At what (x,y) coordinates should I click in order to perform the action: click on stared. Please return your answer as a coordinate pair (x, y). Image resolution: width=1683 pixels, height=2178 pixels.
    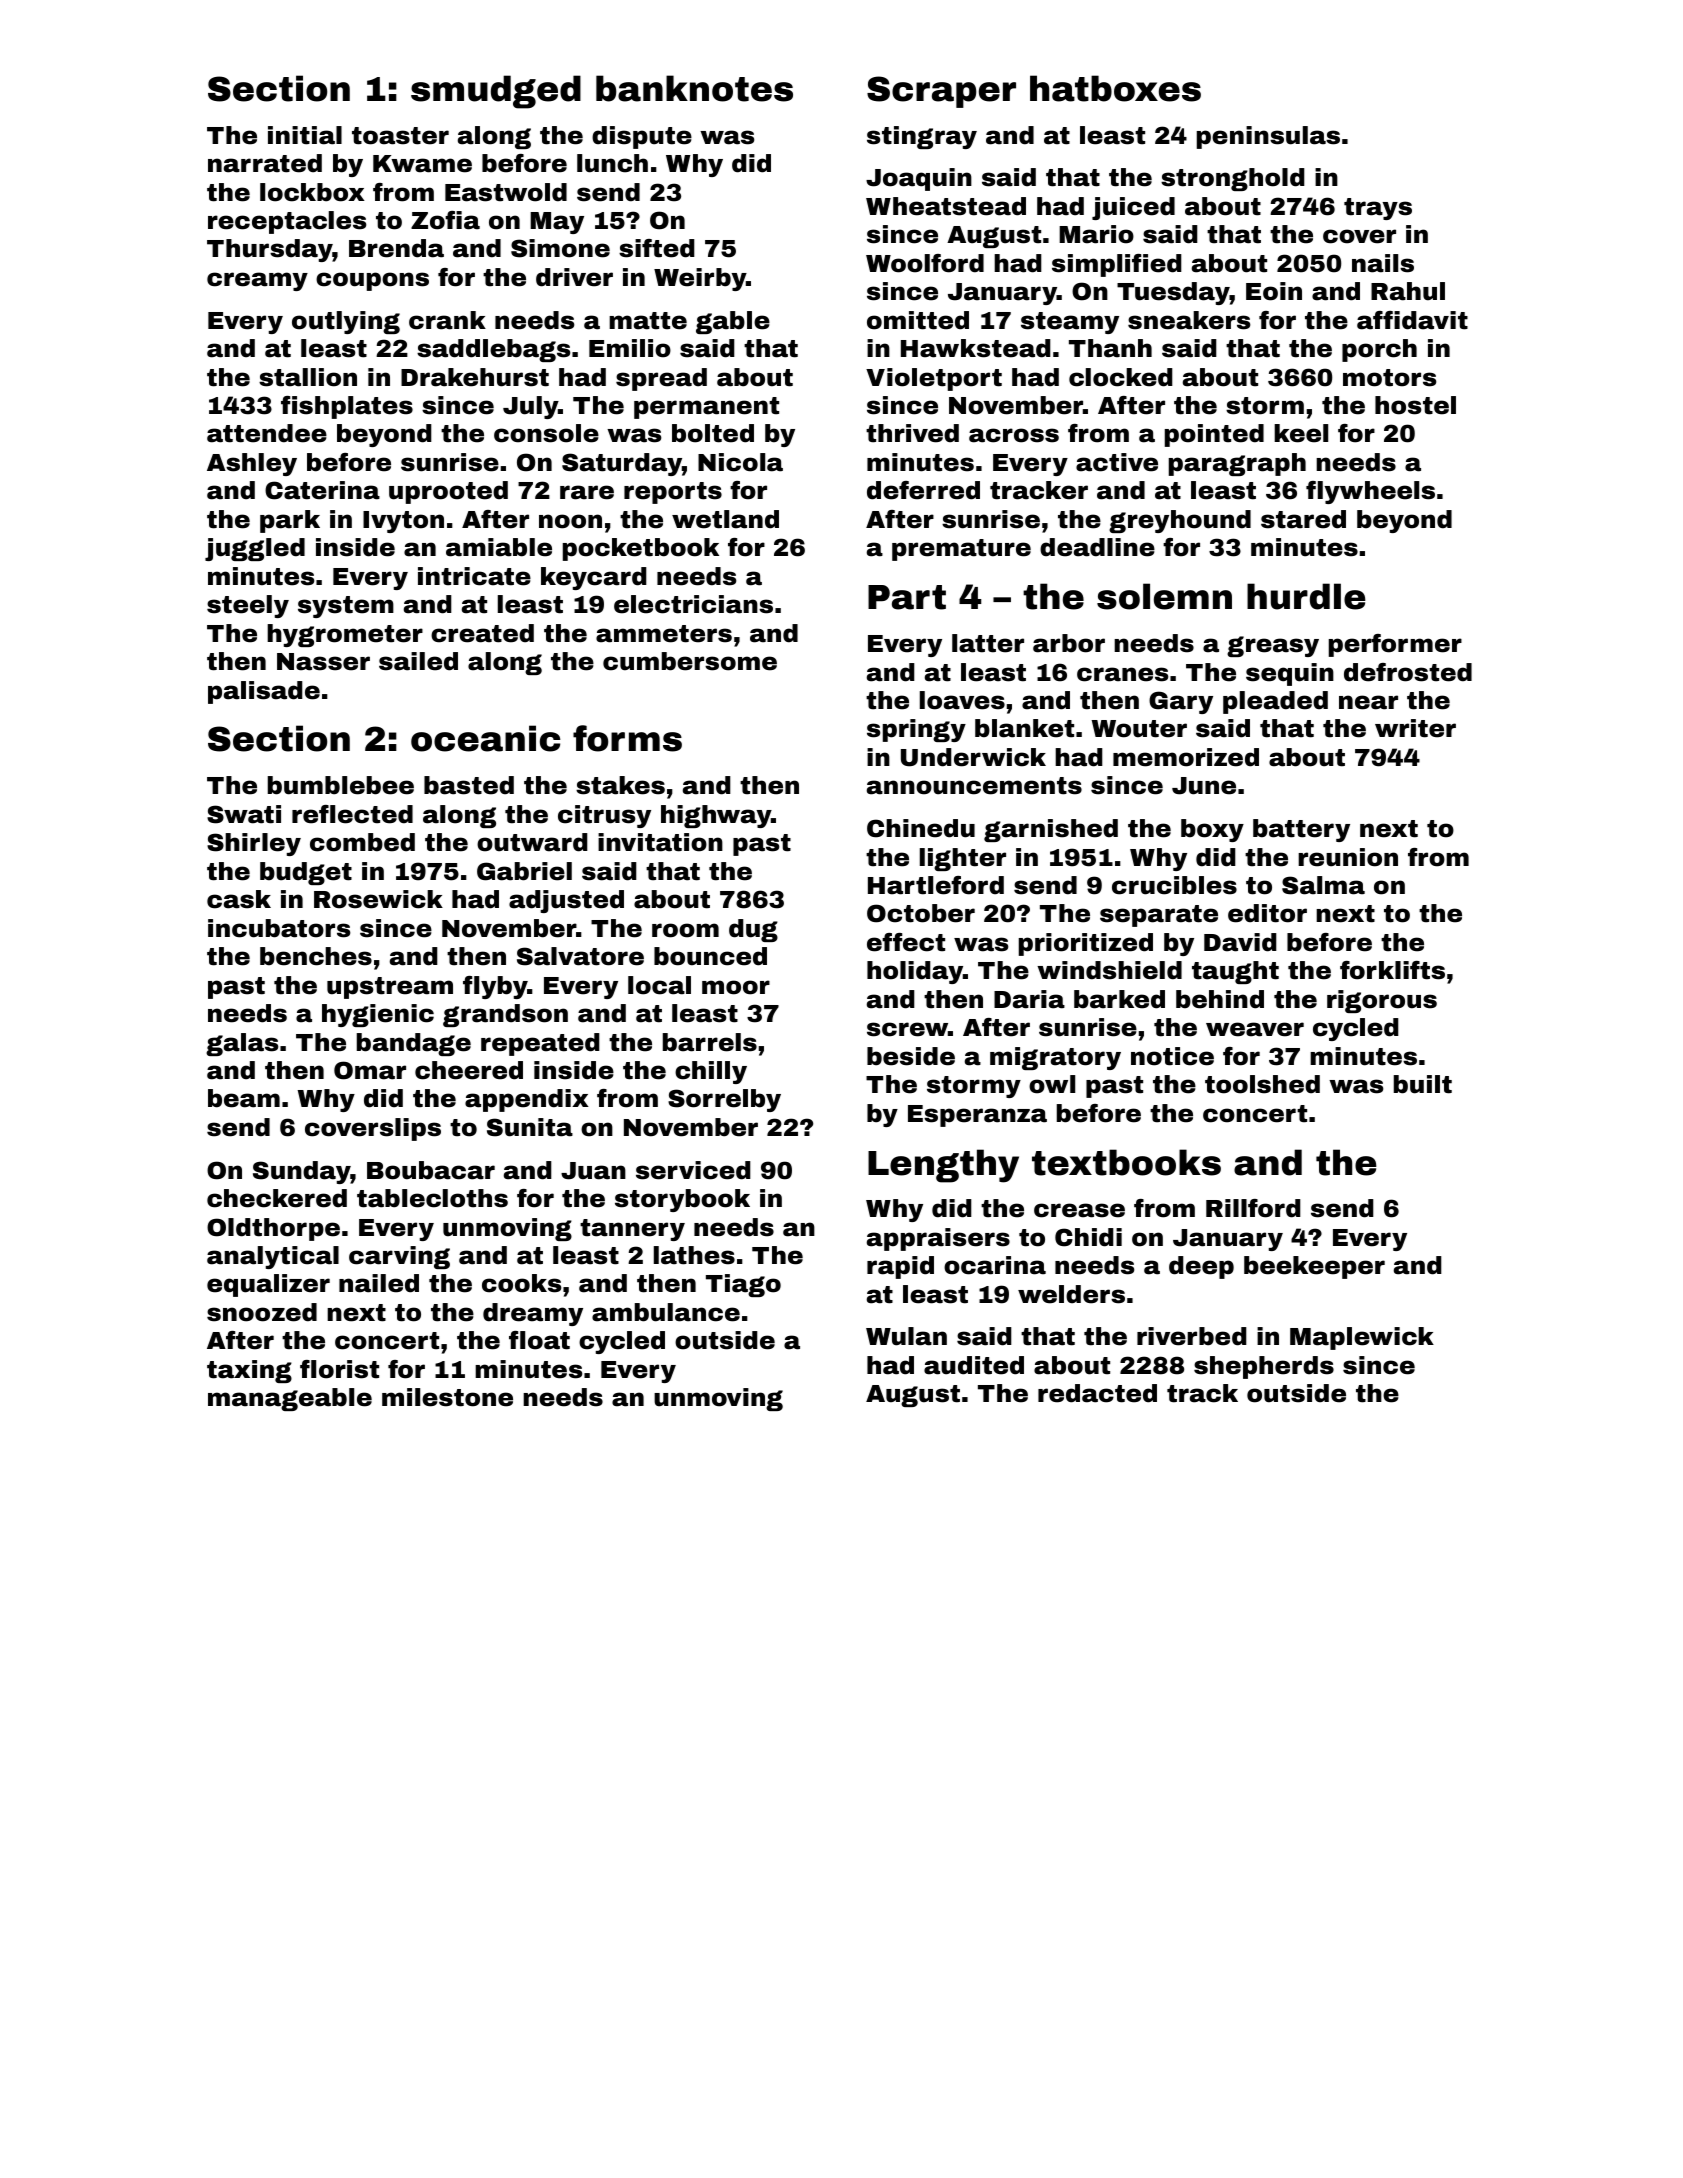
    Looking at the image, I should click on (1303, 519).
